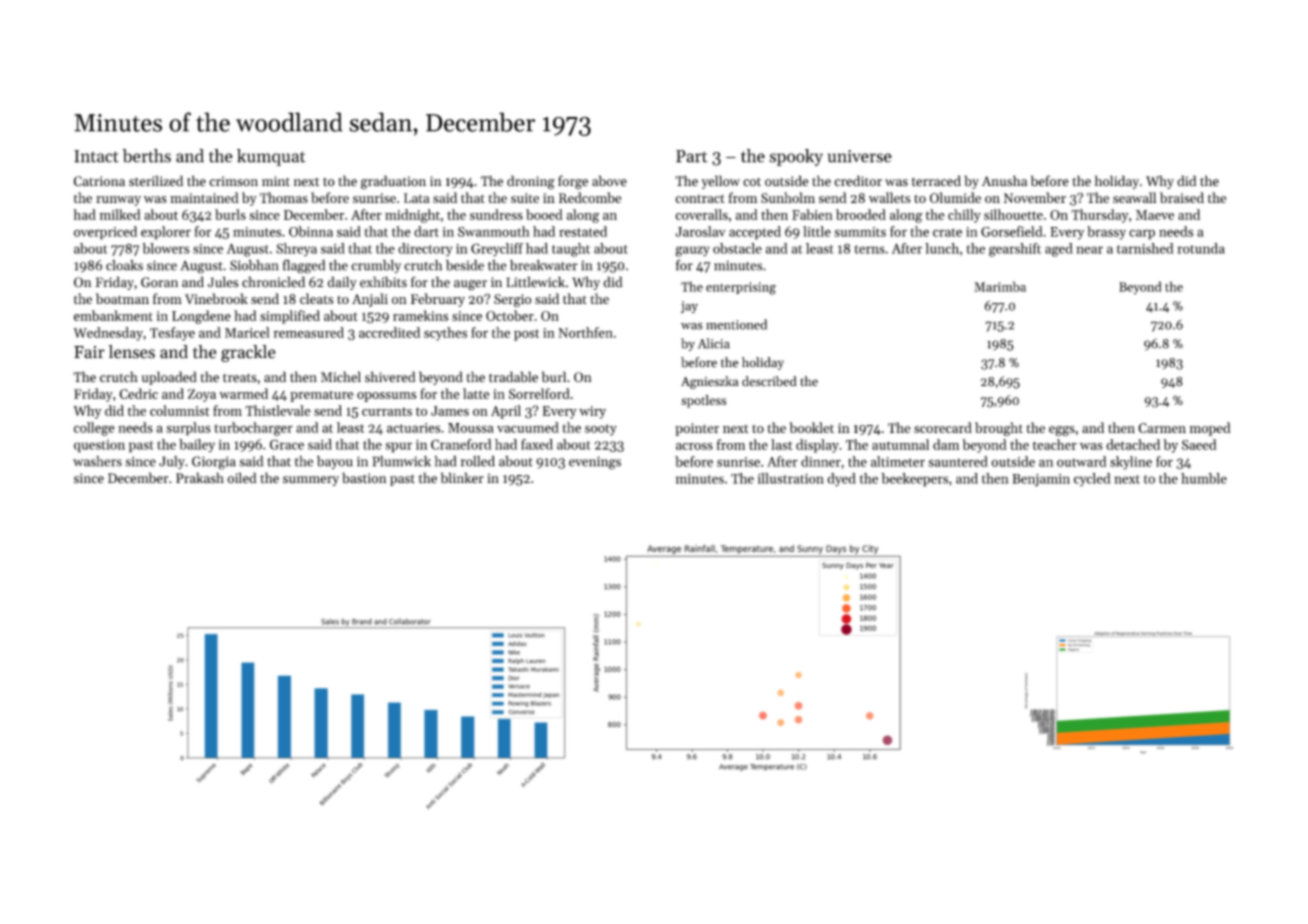  Describe the element at coordinates (393, 182) in the screenshot. I see `graduation` at that location.
